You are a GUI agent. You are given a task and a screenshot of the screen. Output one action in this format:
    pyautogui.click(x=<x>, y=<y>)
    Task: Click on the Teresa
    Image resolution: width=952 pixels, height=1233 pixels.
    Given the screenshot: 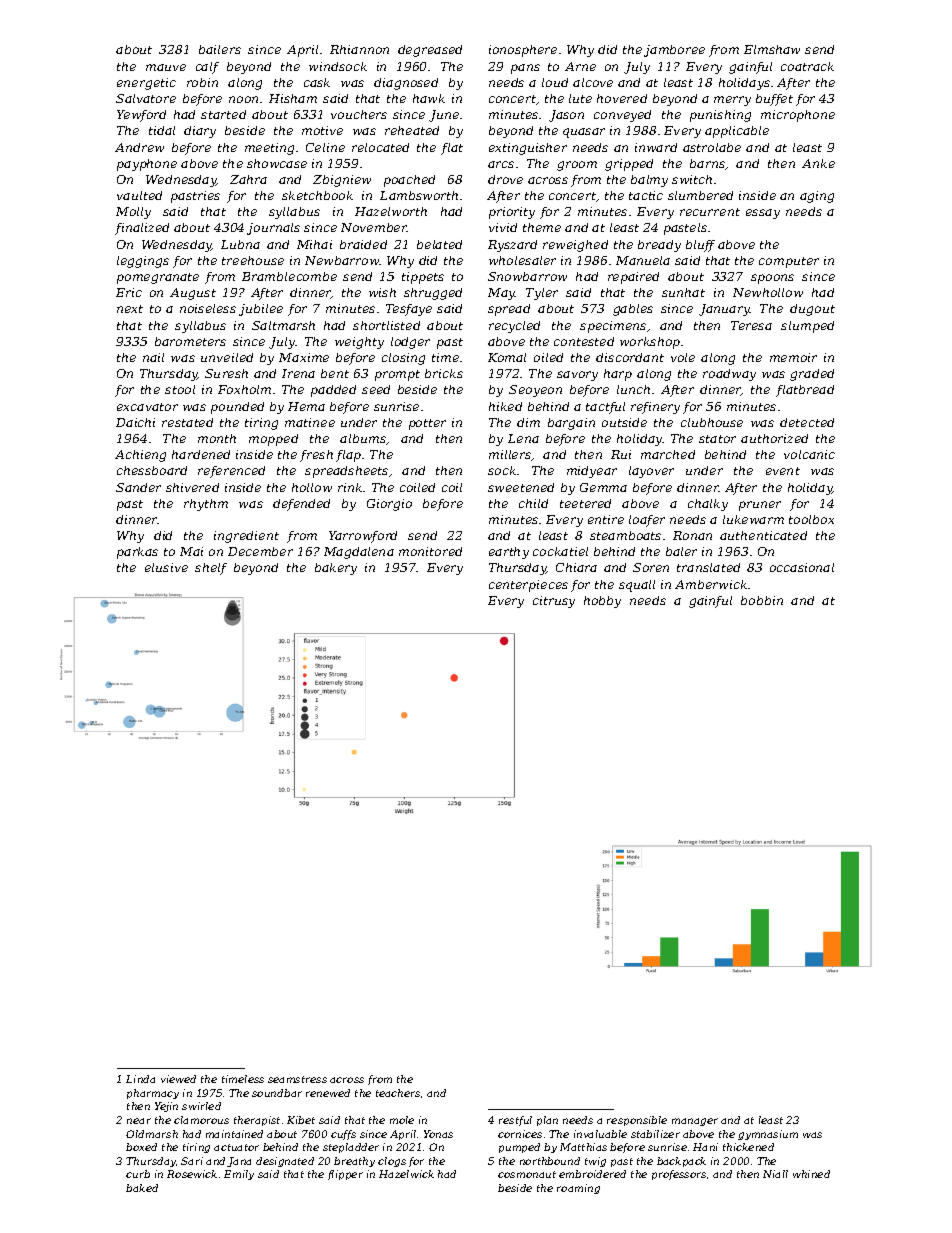 What is the action you would take?
    pyautogui.click(x=751, y=325)
